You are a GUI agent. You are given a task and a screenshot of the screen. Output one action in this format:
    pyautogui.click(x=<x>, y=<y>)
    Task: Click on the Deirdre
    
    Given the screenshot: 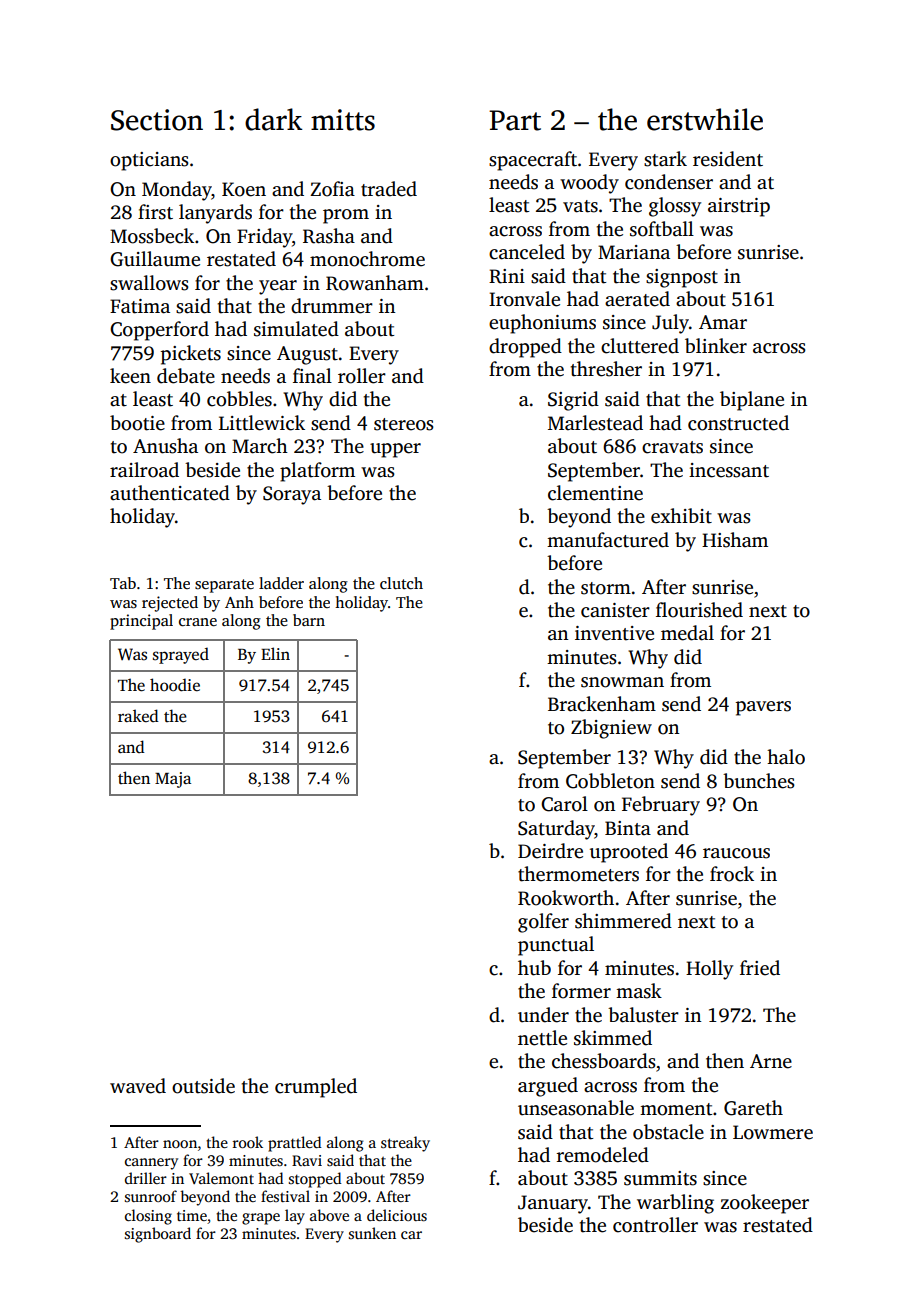 What is the action you would take?
    pyautogui.click(x=550, y=851)
